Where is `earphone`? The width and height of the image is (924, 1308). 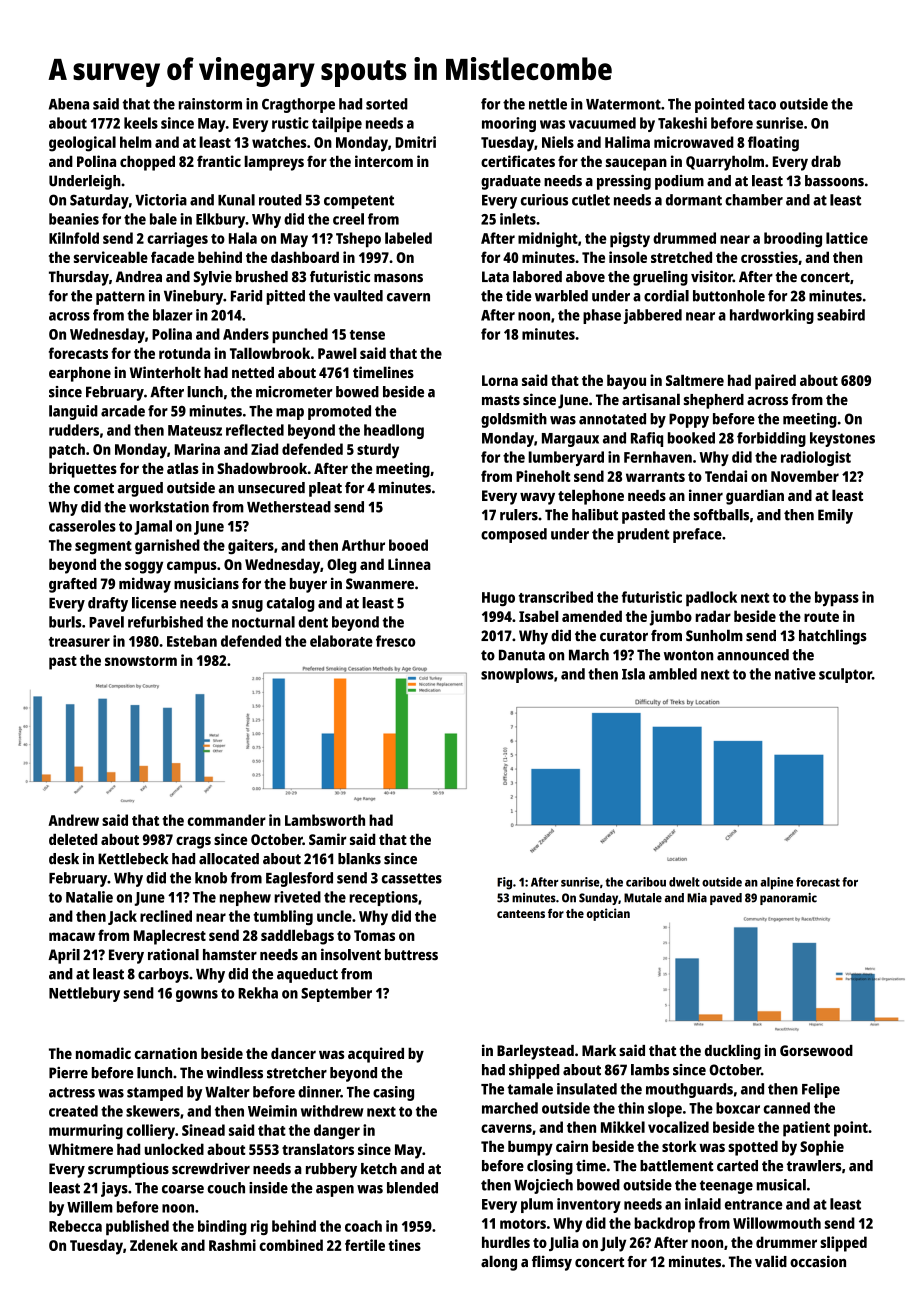 earphone is located at coordinates (80, 374).
